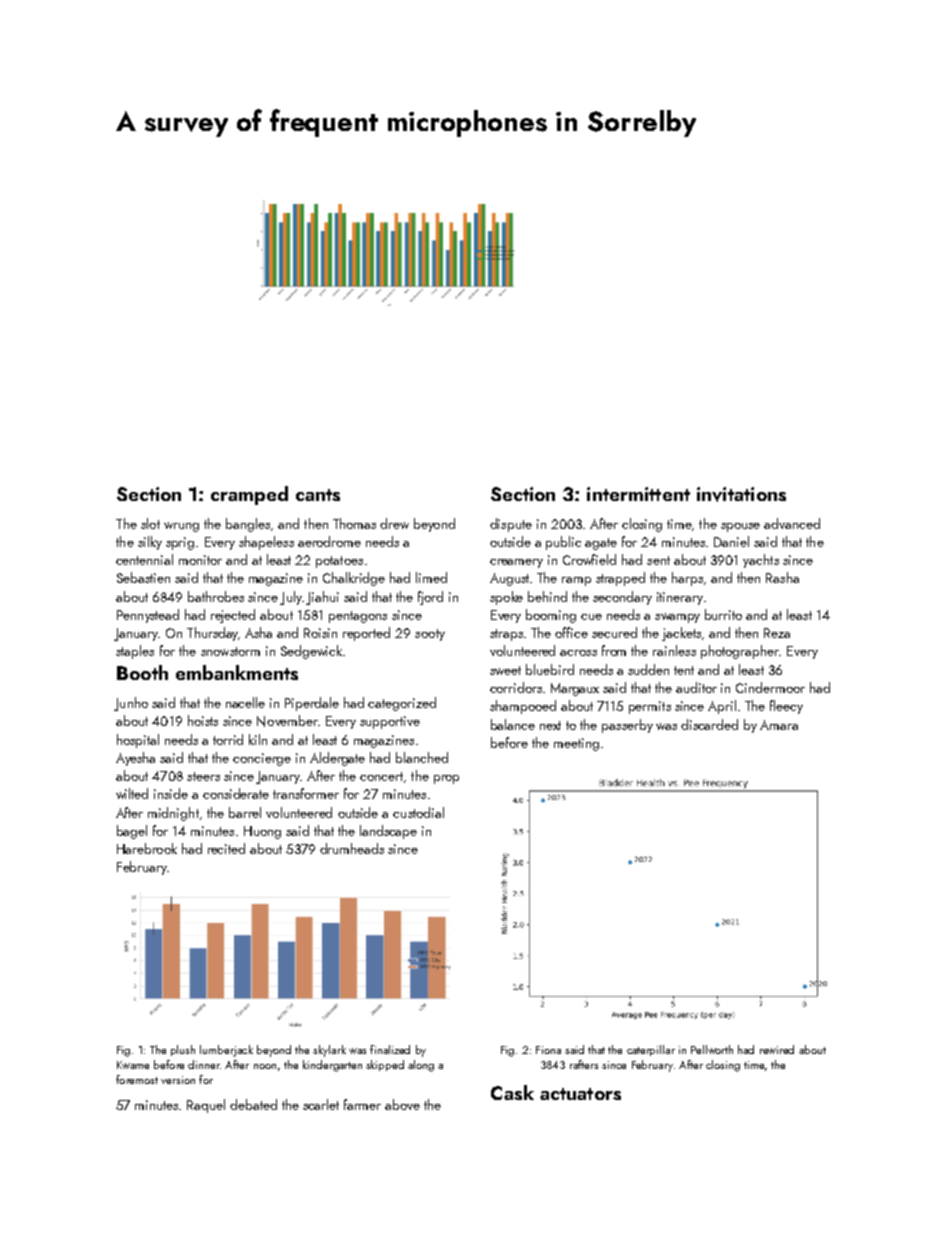 This screenshot has width=952, height=1233. Describe the element at coordinates (143, 577) in the screenshot. I see `Sebastien` at that location.
